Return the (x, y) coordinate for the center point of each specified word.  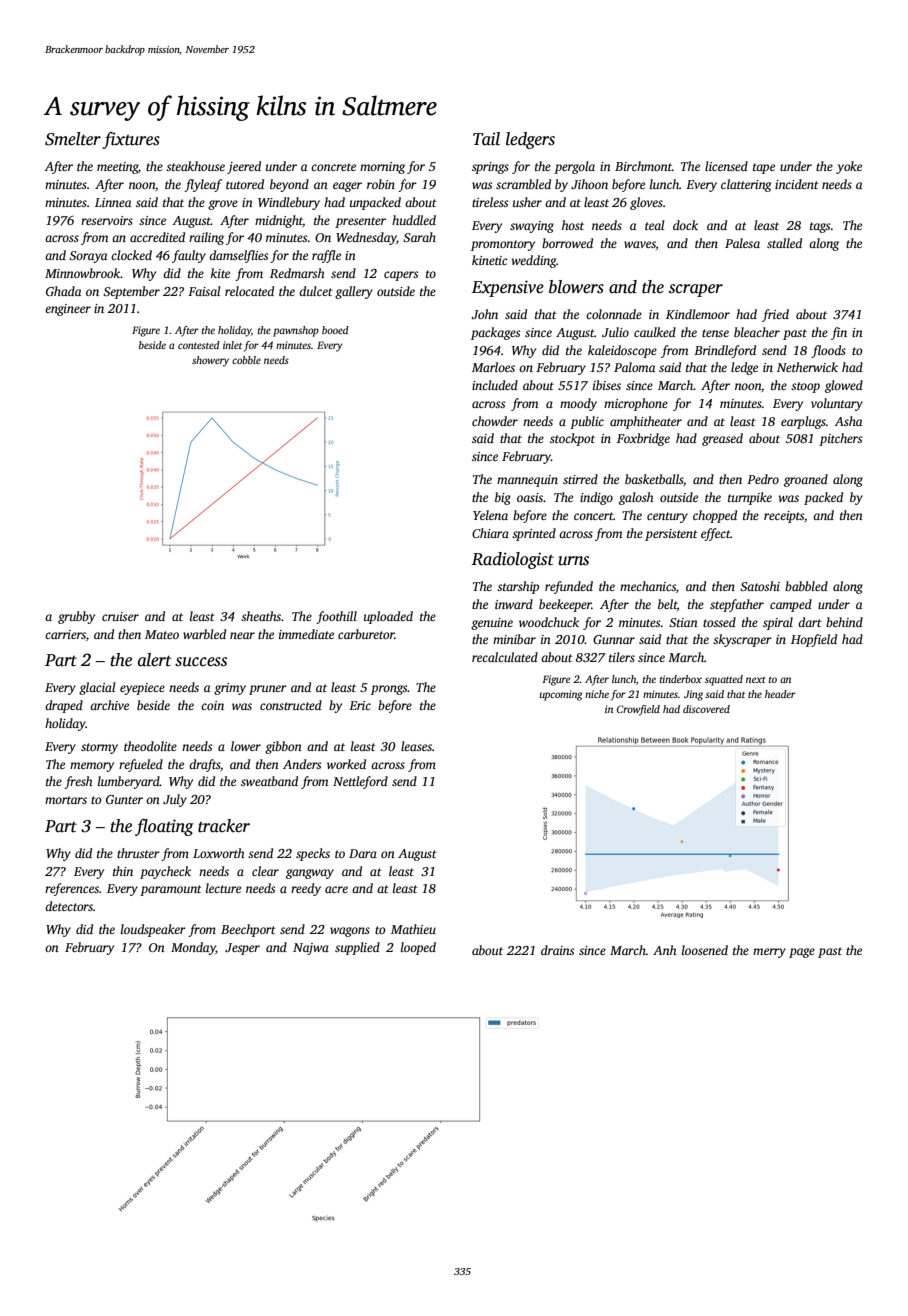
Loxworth (219, 853)
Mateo (162, 634)
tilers (622, 657)
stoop (805, 387)
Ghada (63, 291)
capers (401, 276)
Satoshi (760, 586)
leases (416, 746)
